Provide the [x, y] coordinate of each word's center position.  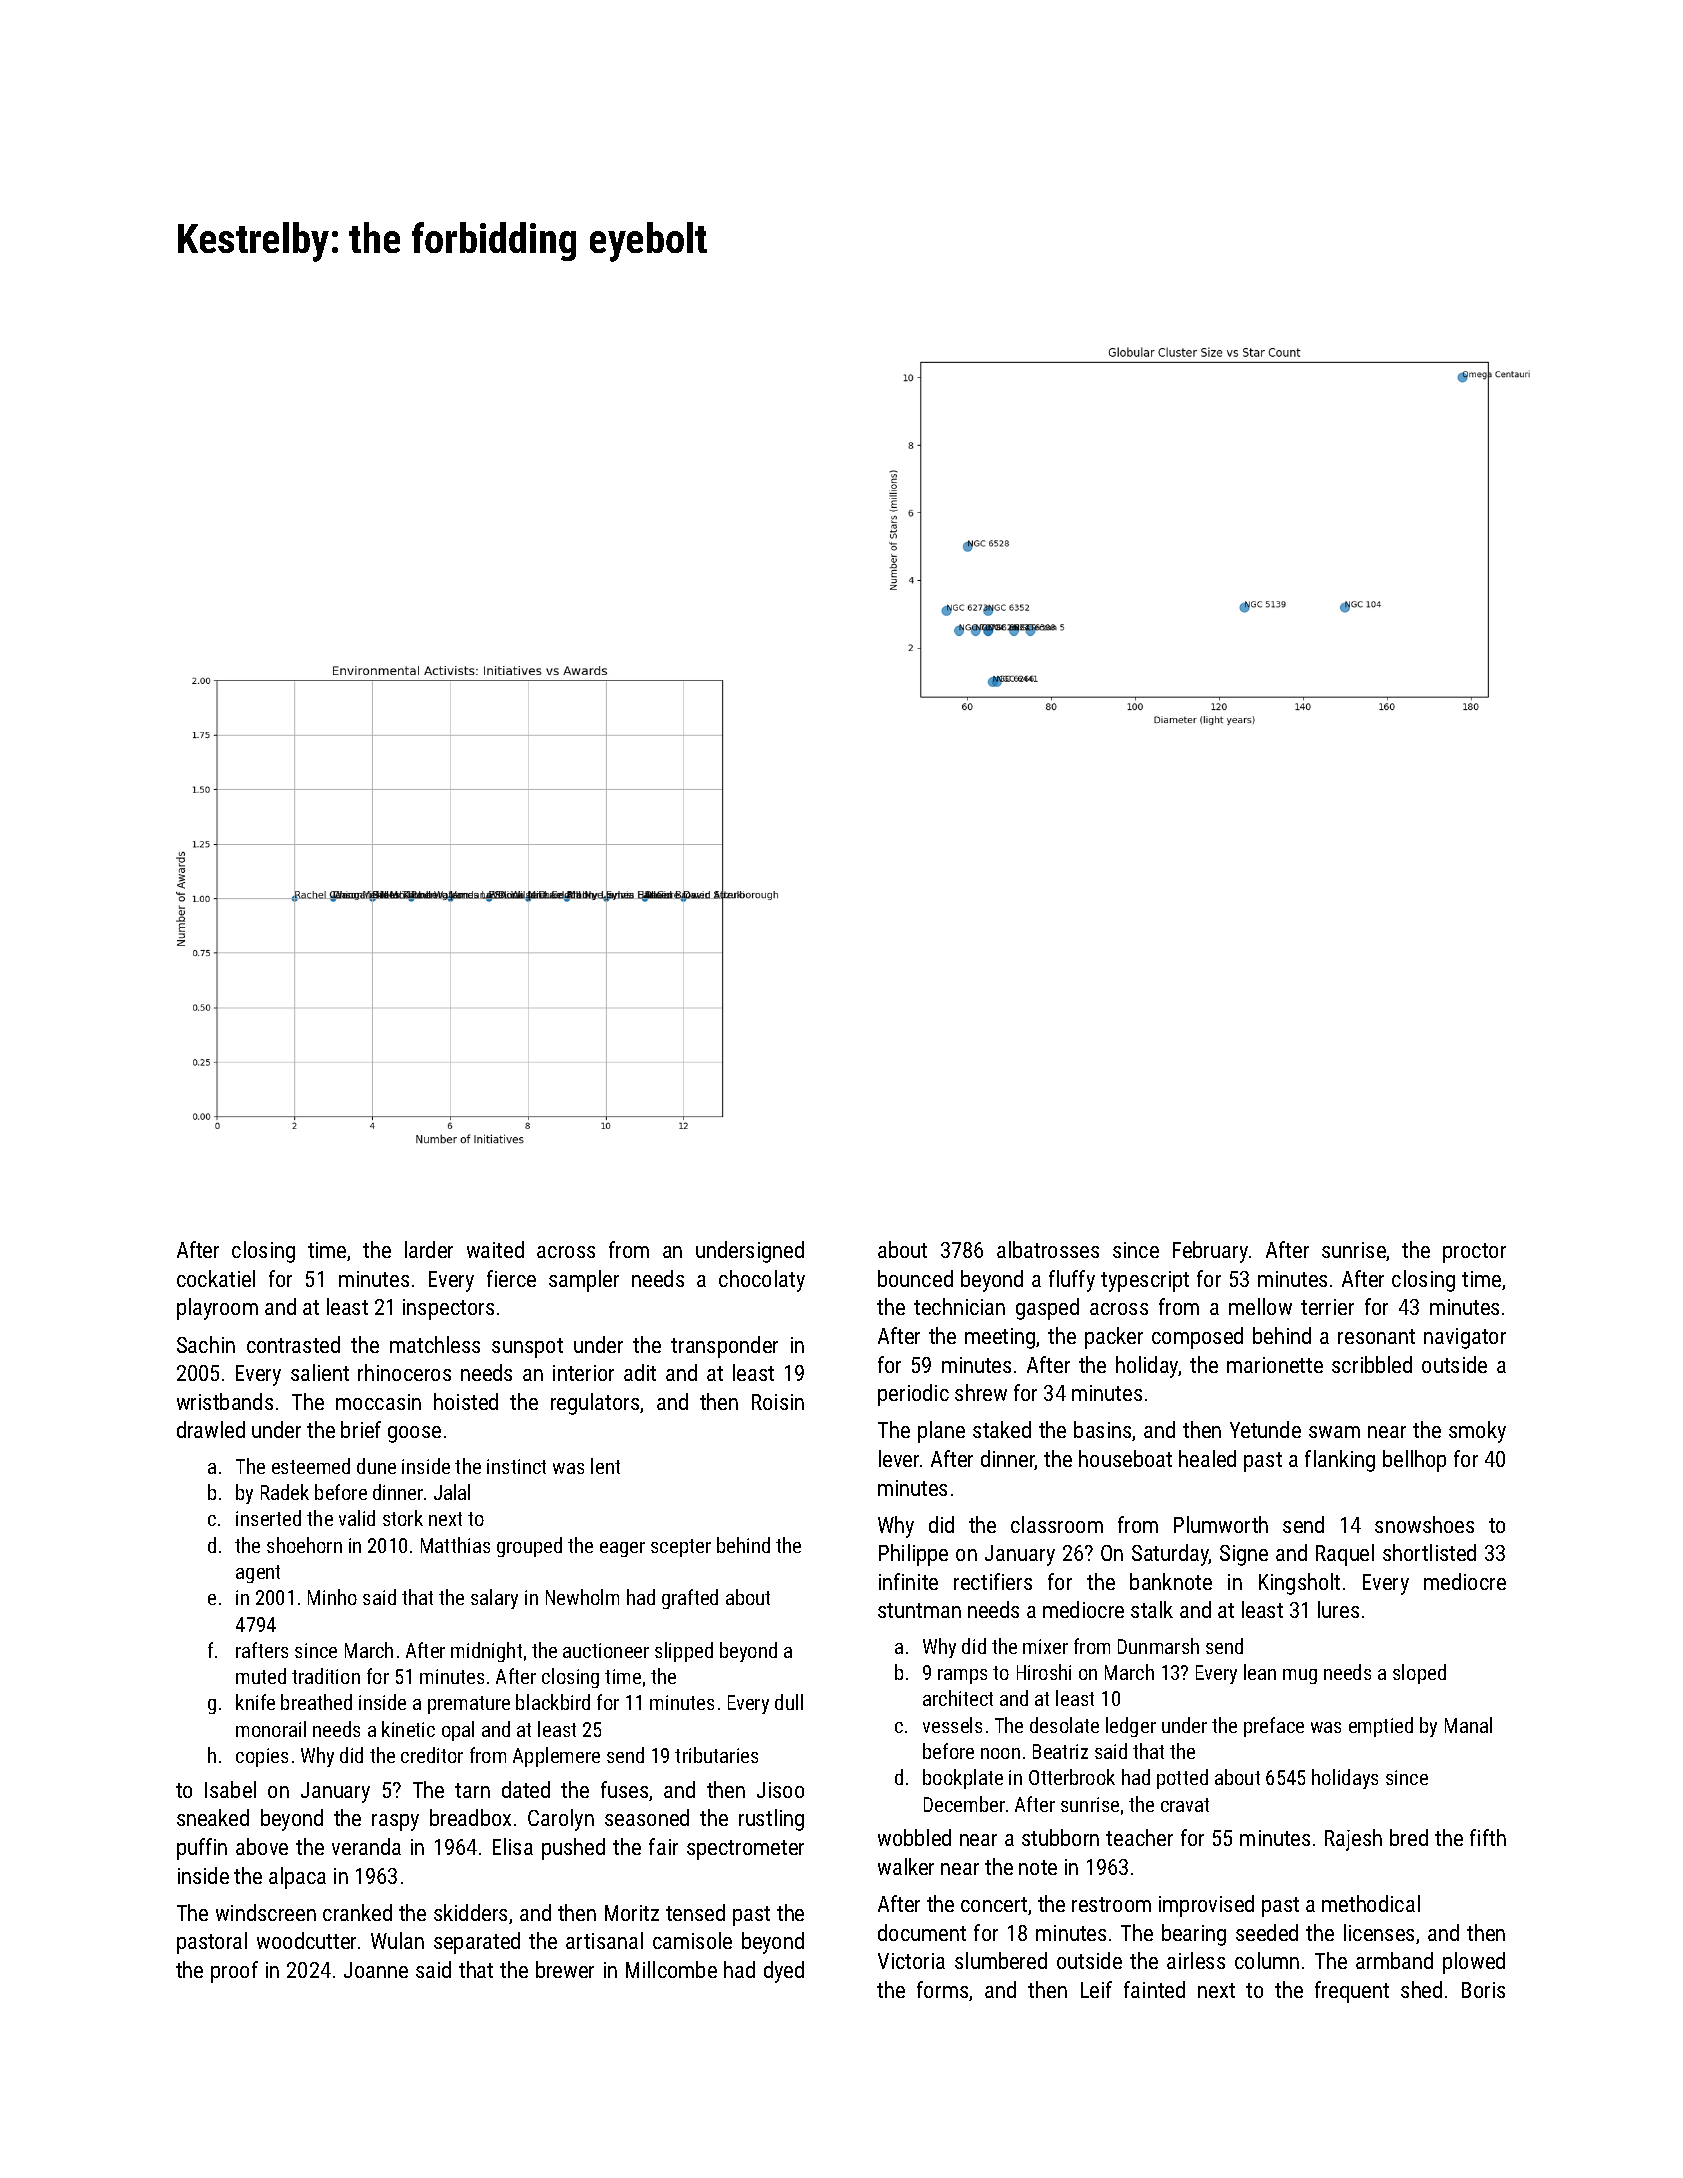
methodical [1371, 1903]
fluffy [1072, 1281]
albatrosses [1048, 1249]
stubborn [1060, 1837]
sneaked [213, 1817]
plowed [1474, 1963]
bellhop [1414, 1461]
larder [429, 1249]
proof [234, 1972]
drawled [211, 1429]
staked [1002, 1429]
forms [942, 1989]
